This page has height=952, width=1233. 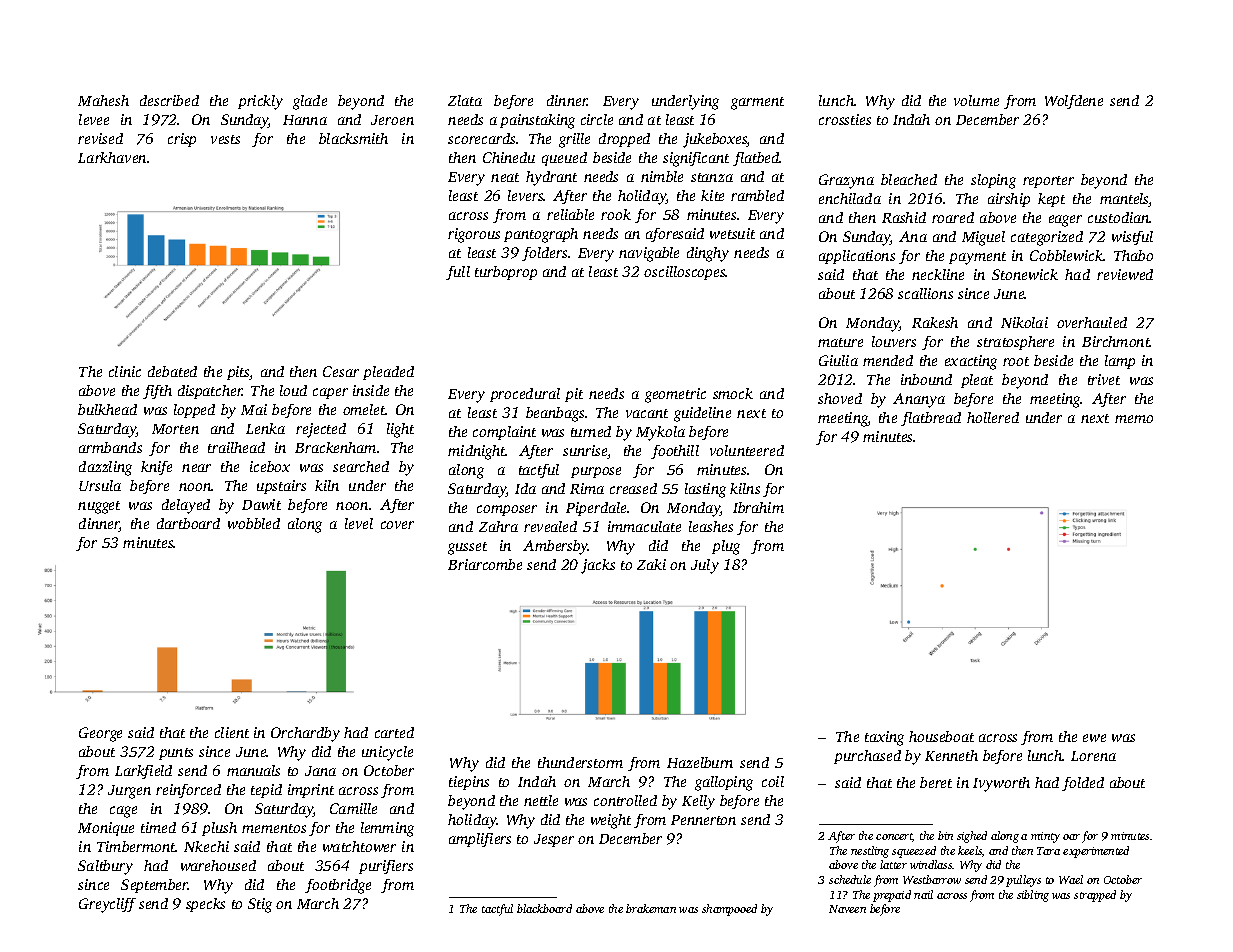 What do you see at coordinates (757, 103) in the page?
I see `garment` at bounding box center [757, 103].
